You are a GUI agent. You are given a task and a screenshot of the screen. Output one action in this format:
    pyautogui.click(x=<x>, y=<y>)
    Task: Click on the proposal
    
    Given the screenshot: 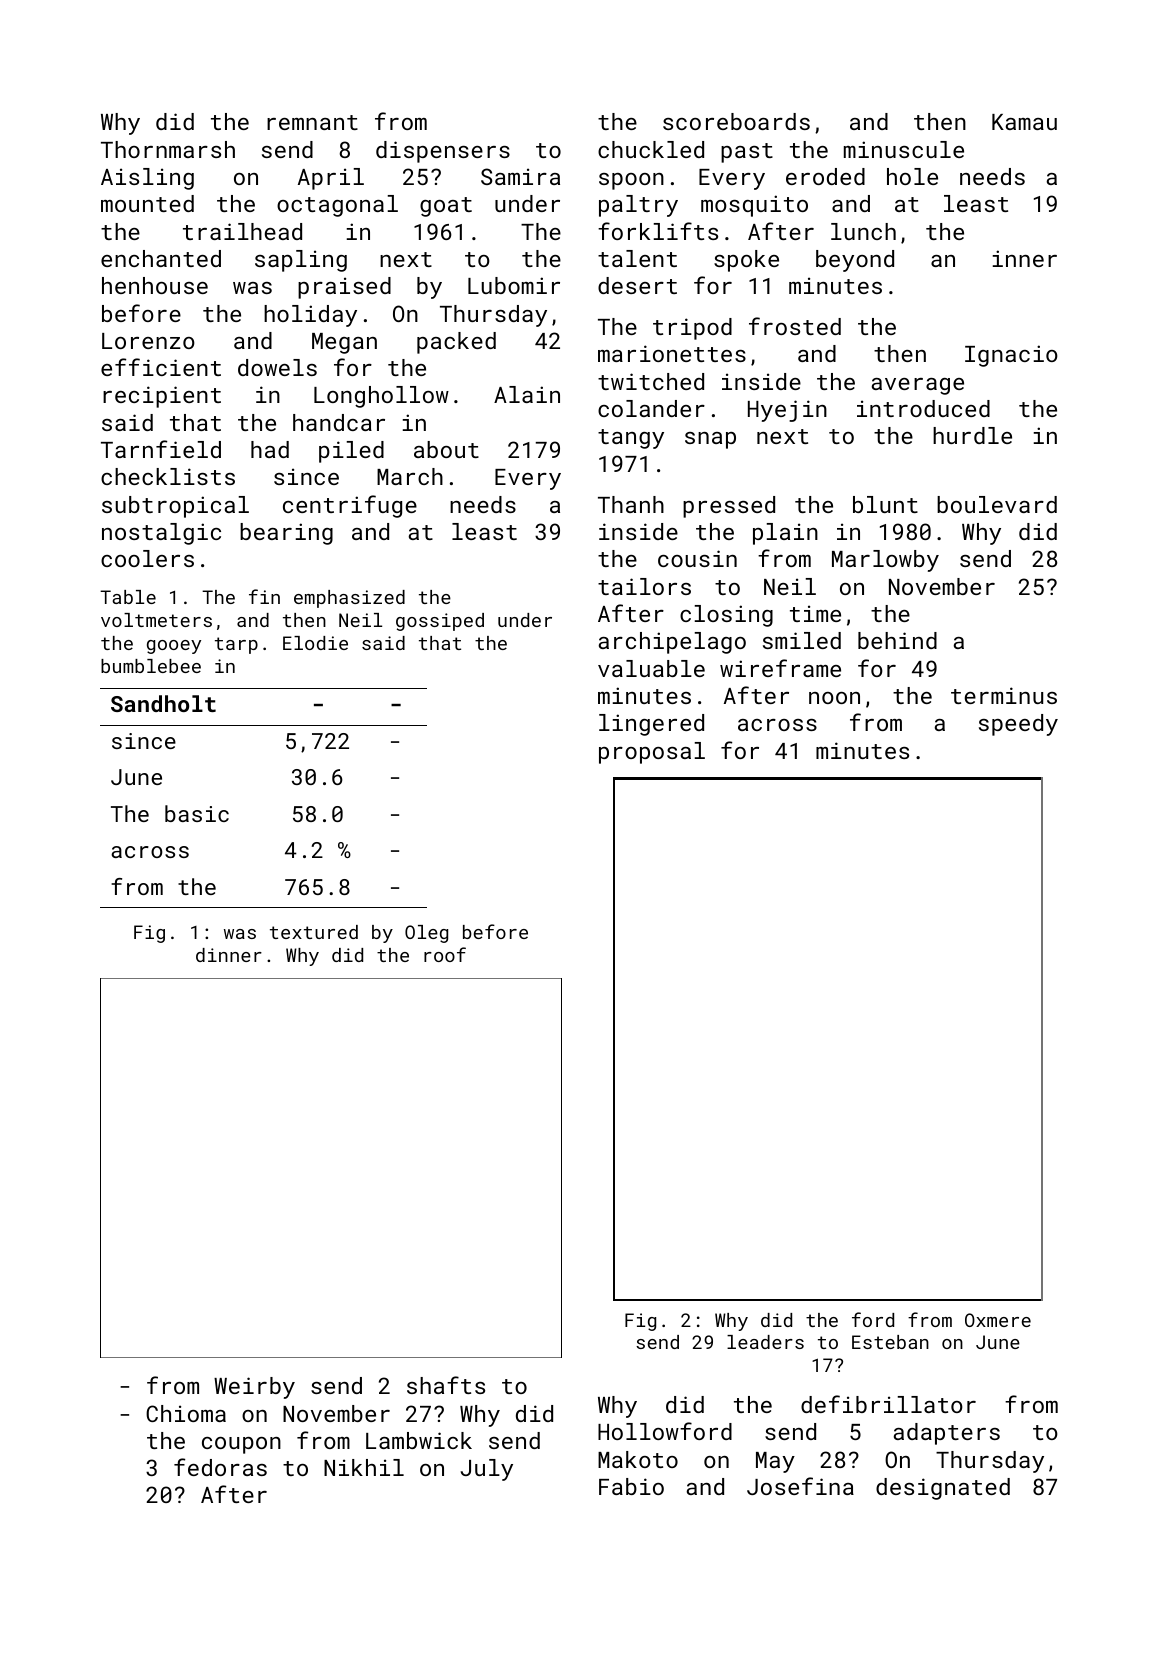 What is the action you would take?
    pyautogui.click(x=652, y=753)
